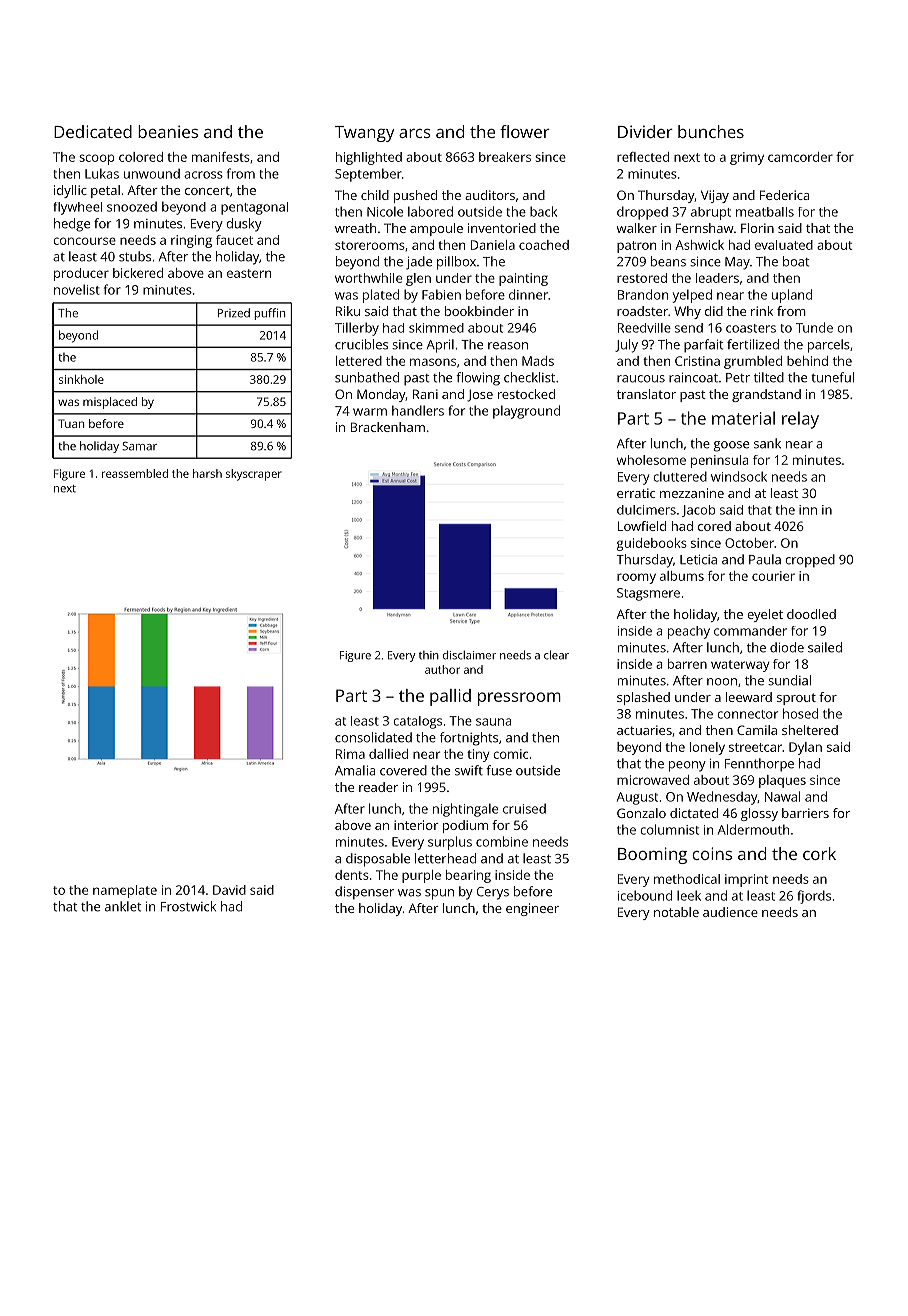 This screenshot has width=908, height=1316. Describe the element at coordinates (168, 131) in the screenshot. I see `beanies` at that location.
